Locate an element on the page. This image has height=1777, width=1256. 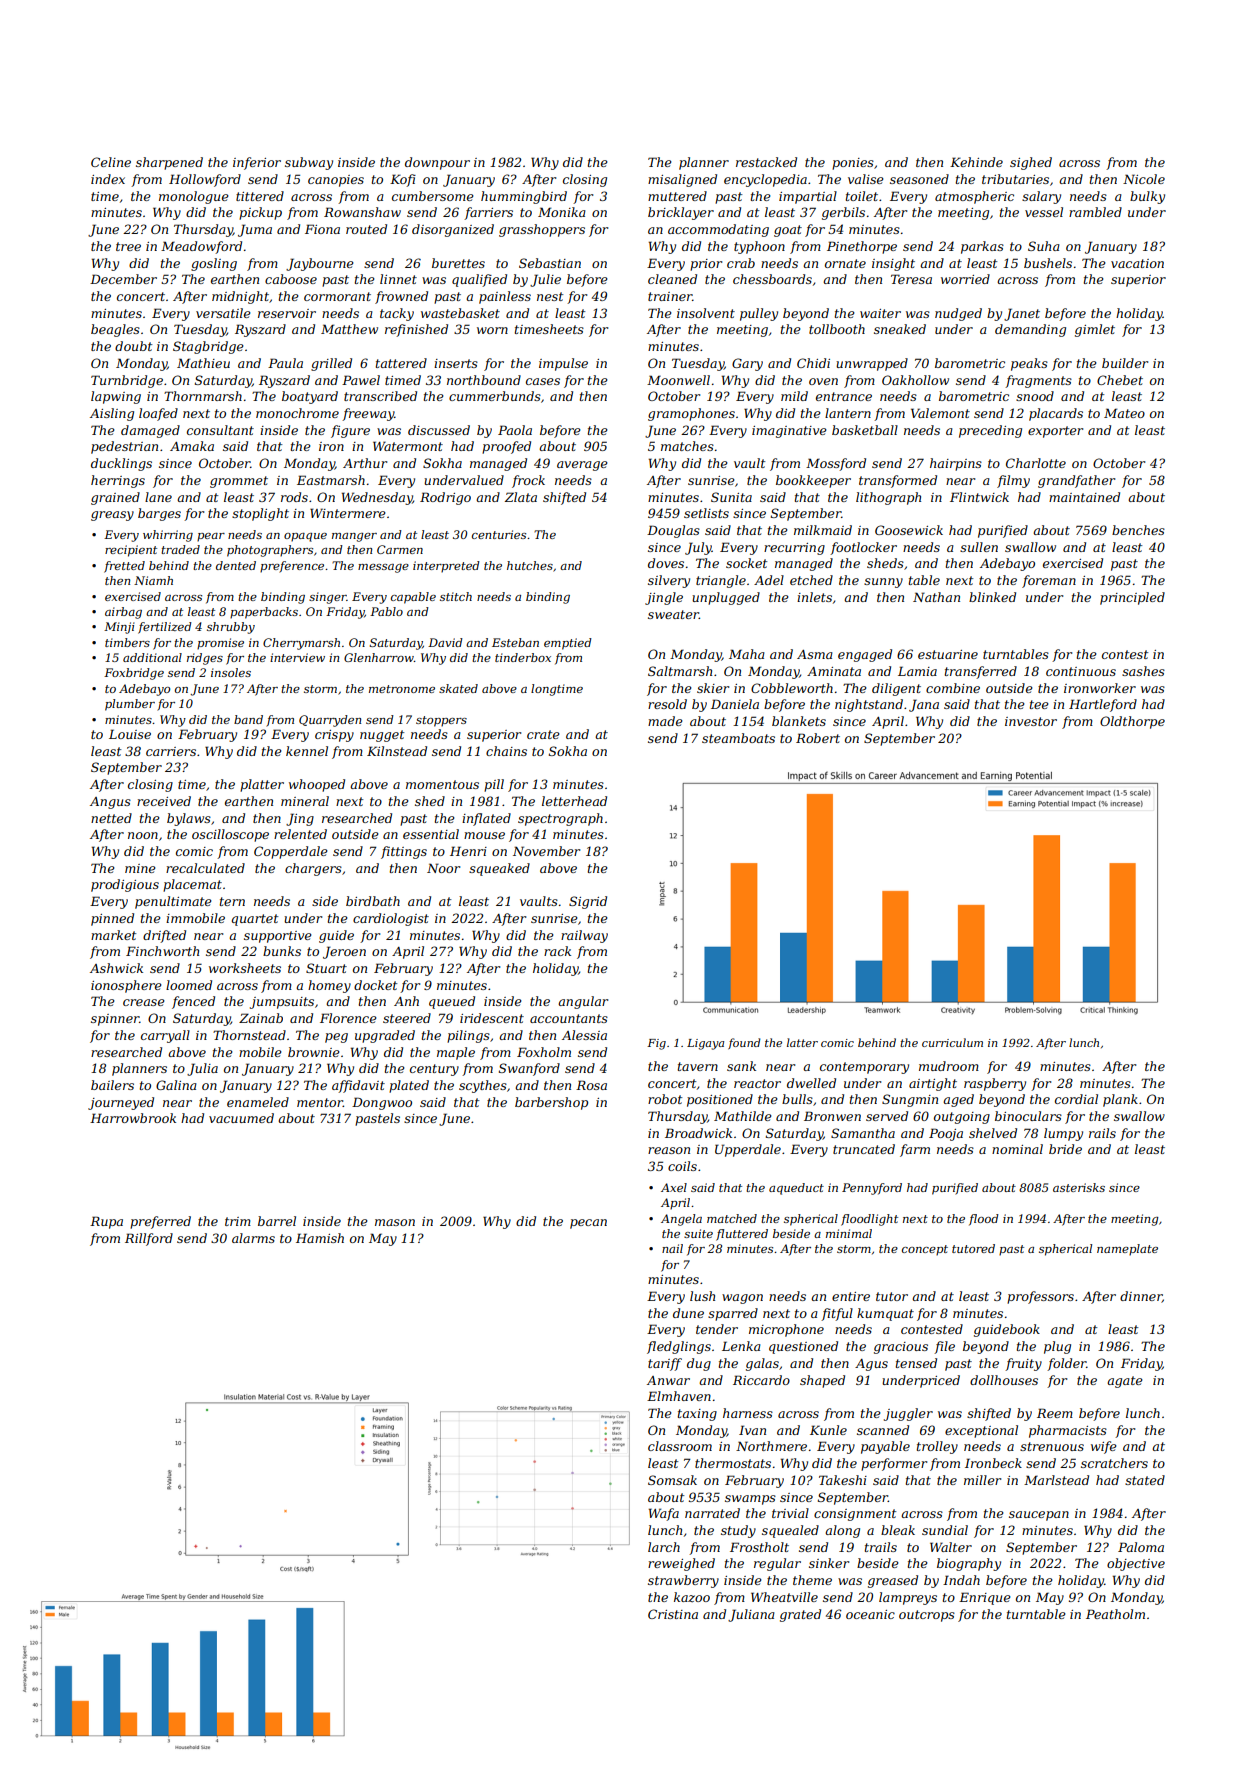
crispy is located at coordinates (334, 736).
